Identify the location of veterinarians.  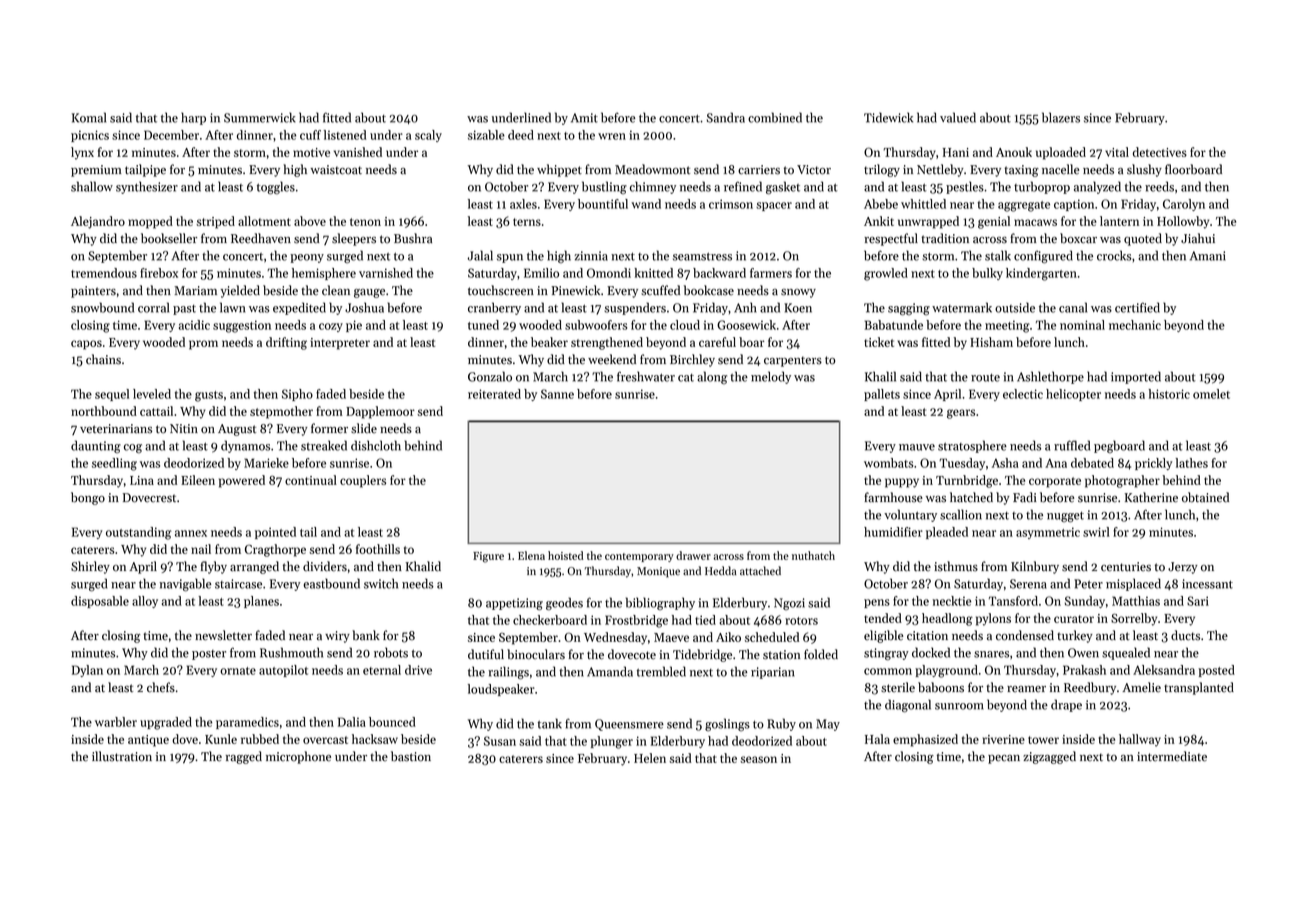
(116, 429).
